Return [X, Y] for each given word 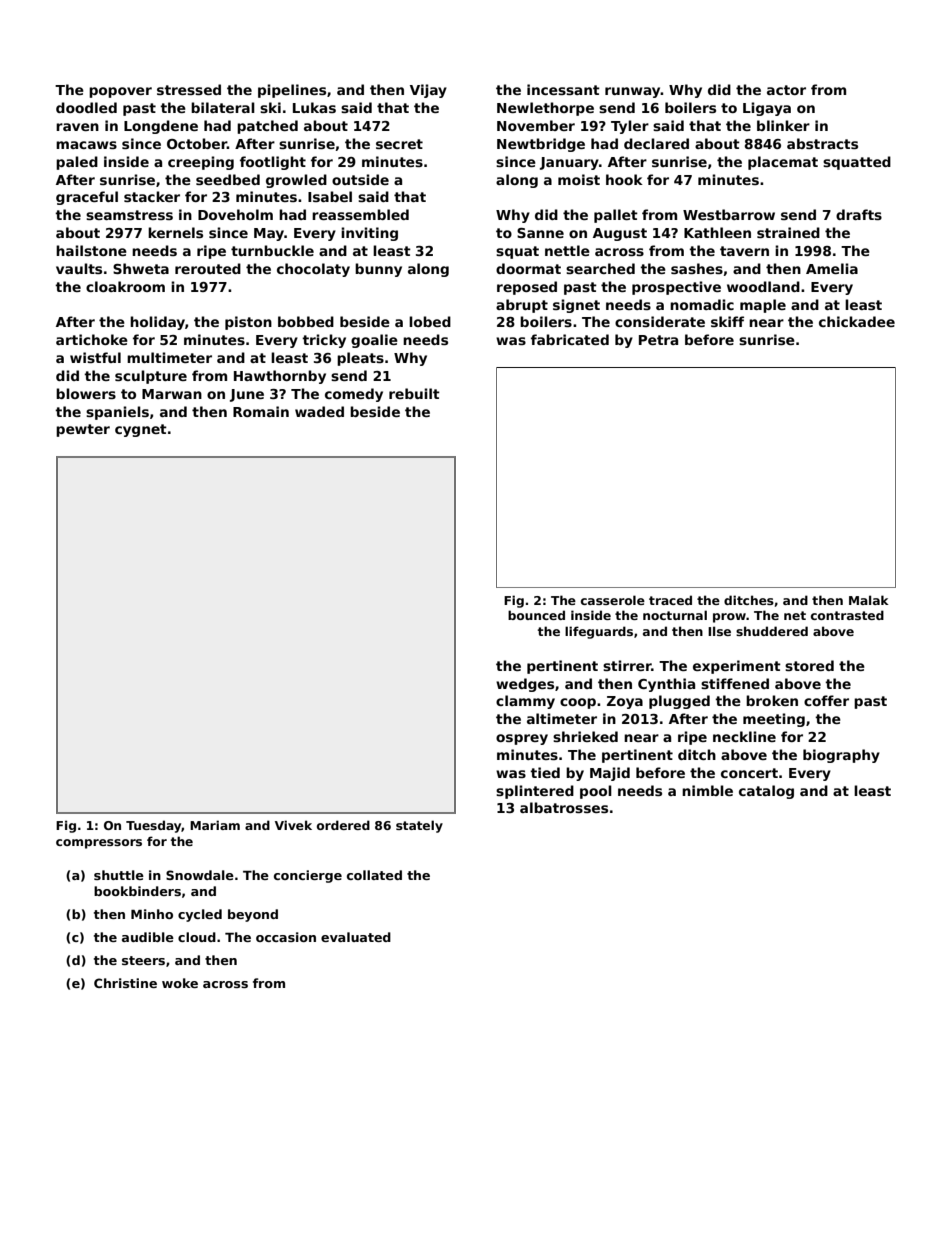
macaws [86, 145]
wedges [525, 685]
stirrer [627, 665]
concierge [308, 876]
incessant [563, 89]
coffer [826, 700]
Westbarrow [729, 214]
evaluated [356, 937]
